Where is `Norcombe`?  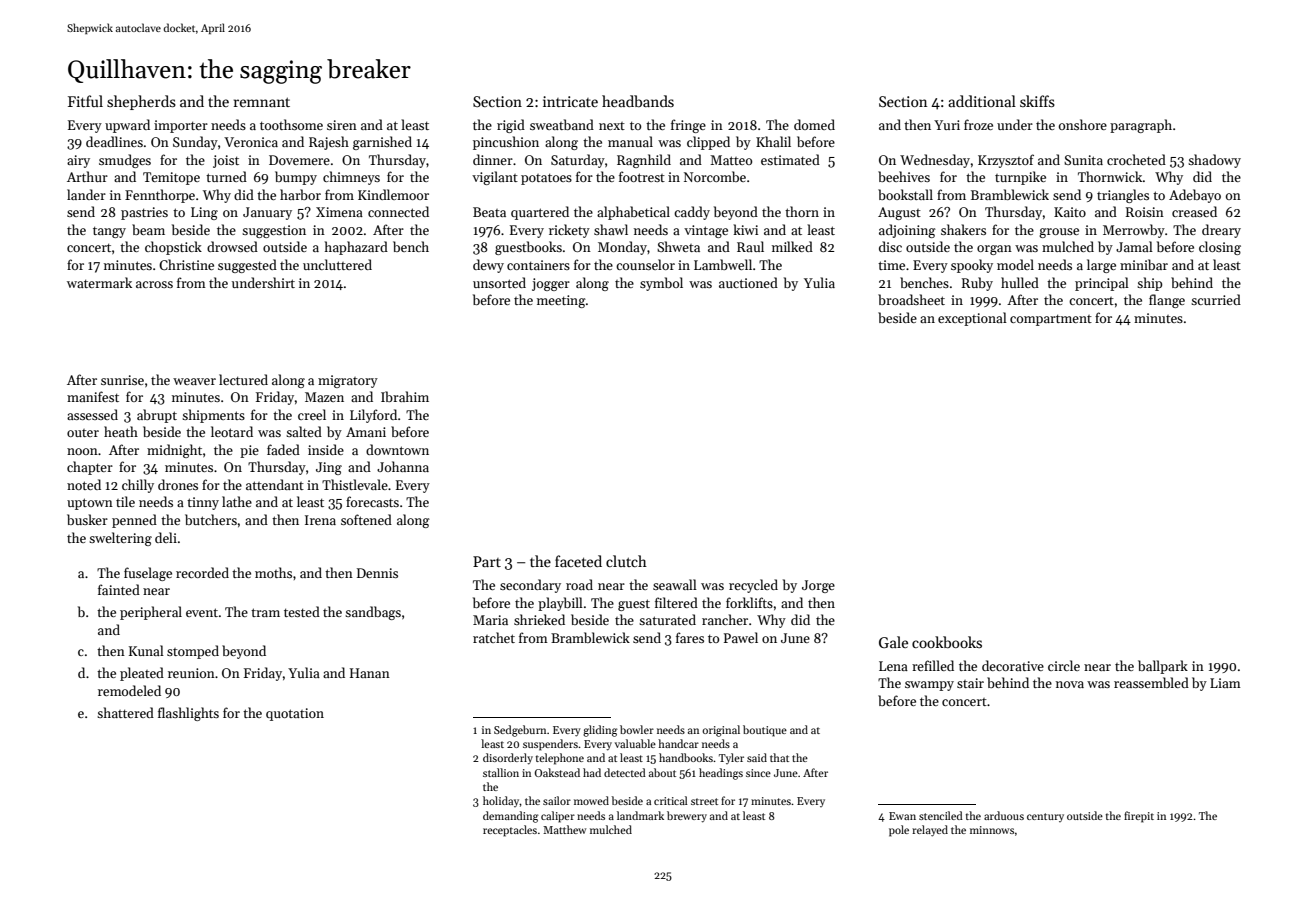 Norcombe is located at coordinates (715, 176).
